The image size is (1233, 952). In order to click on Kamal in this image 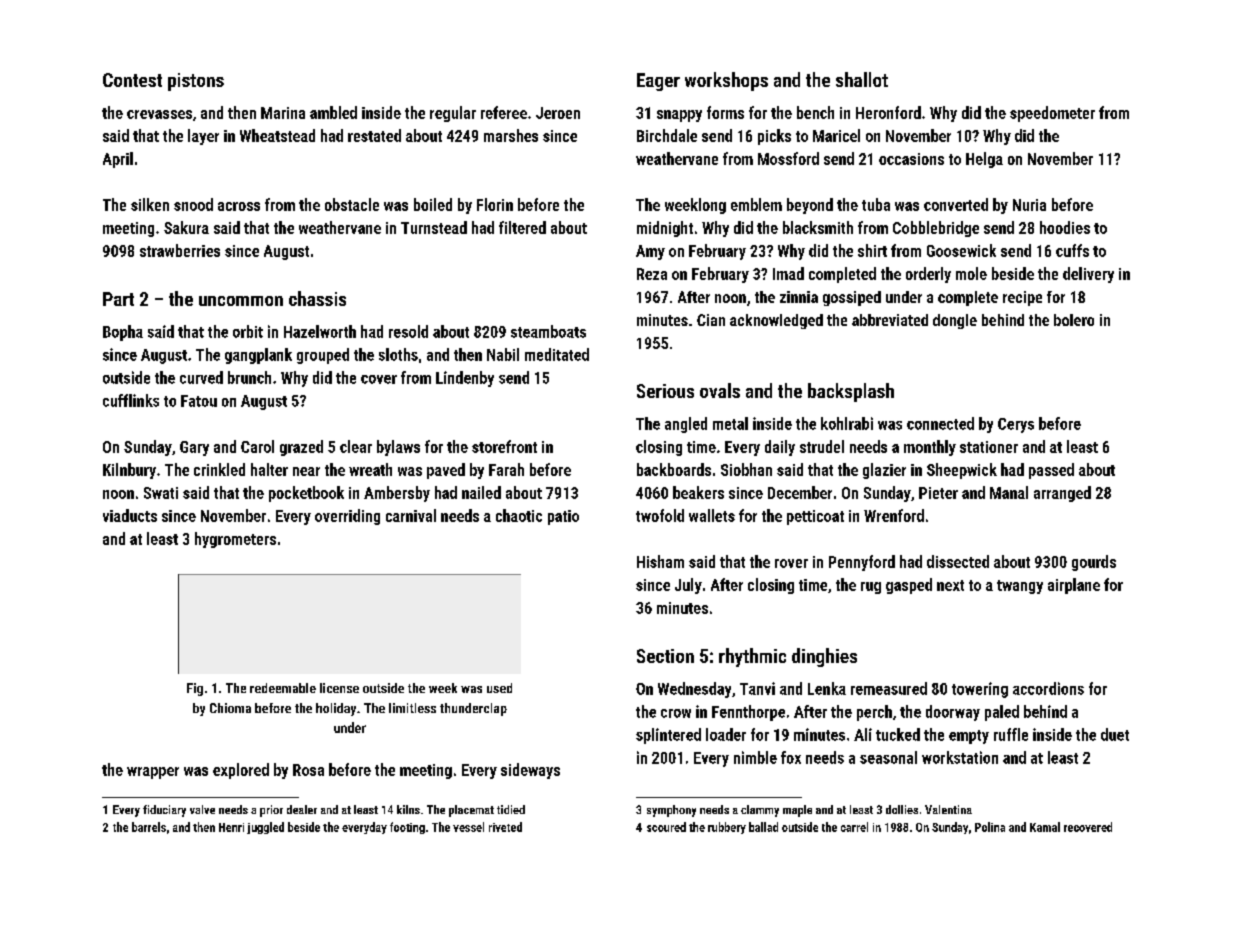, I will do `click(1045, 827)`.
